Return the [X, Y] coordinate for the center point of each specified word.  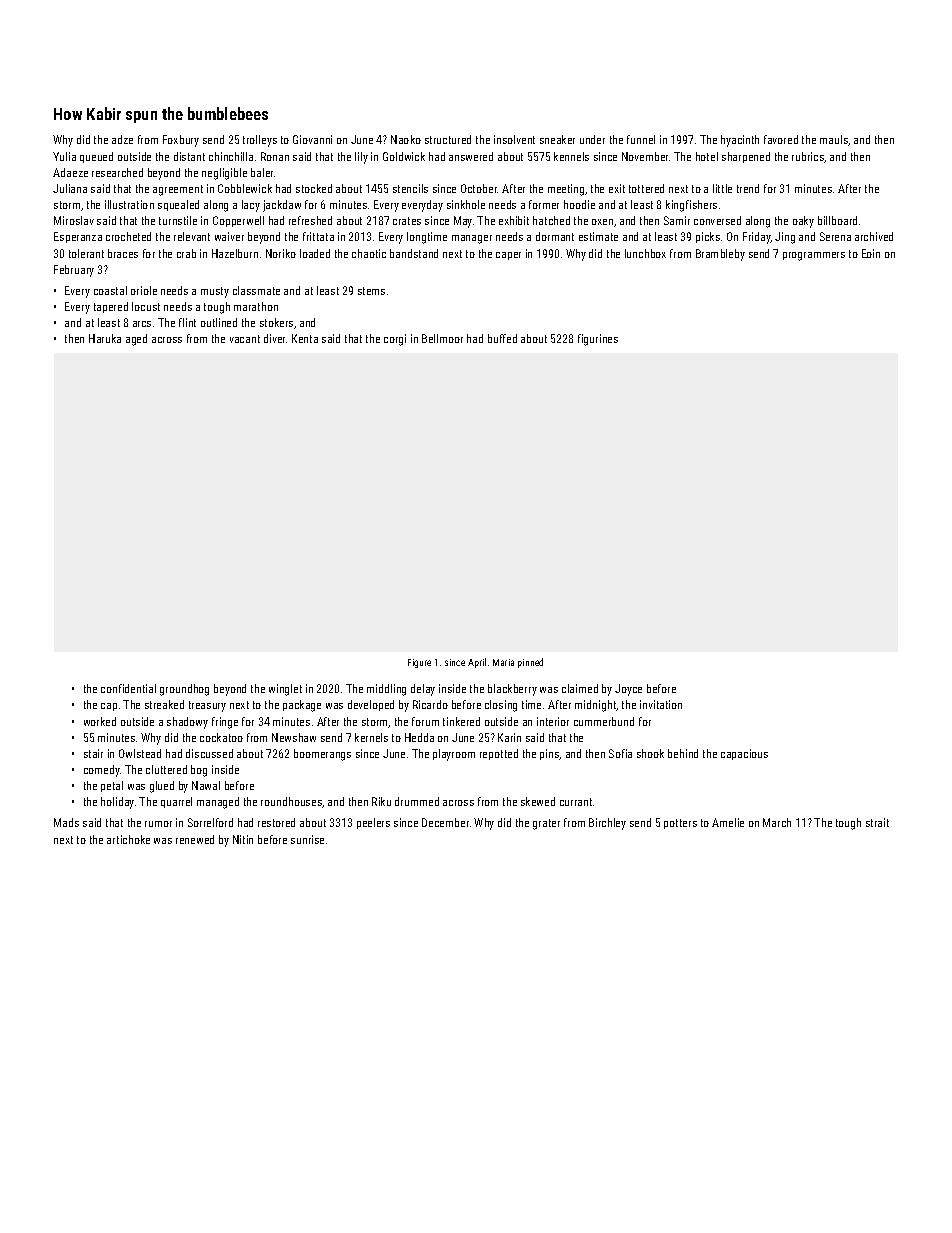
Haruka [105, 338]
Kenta [305, 338]
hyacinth [740, 141]
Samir [677, 220]
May [463, 222]
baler [262, 172]
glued [162, 787]
